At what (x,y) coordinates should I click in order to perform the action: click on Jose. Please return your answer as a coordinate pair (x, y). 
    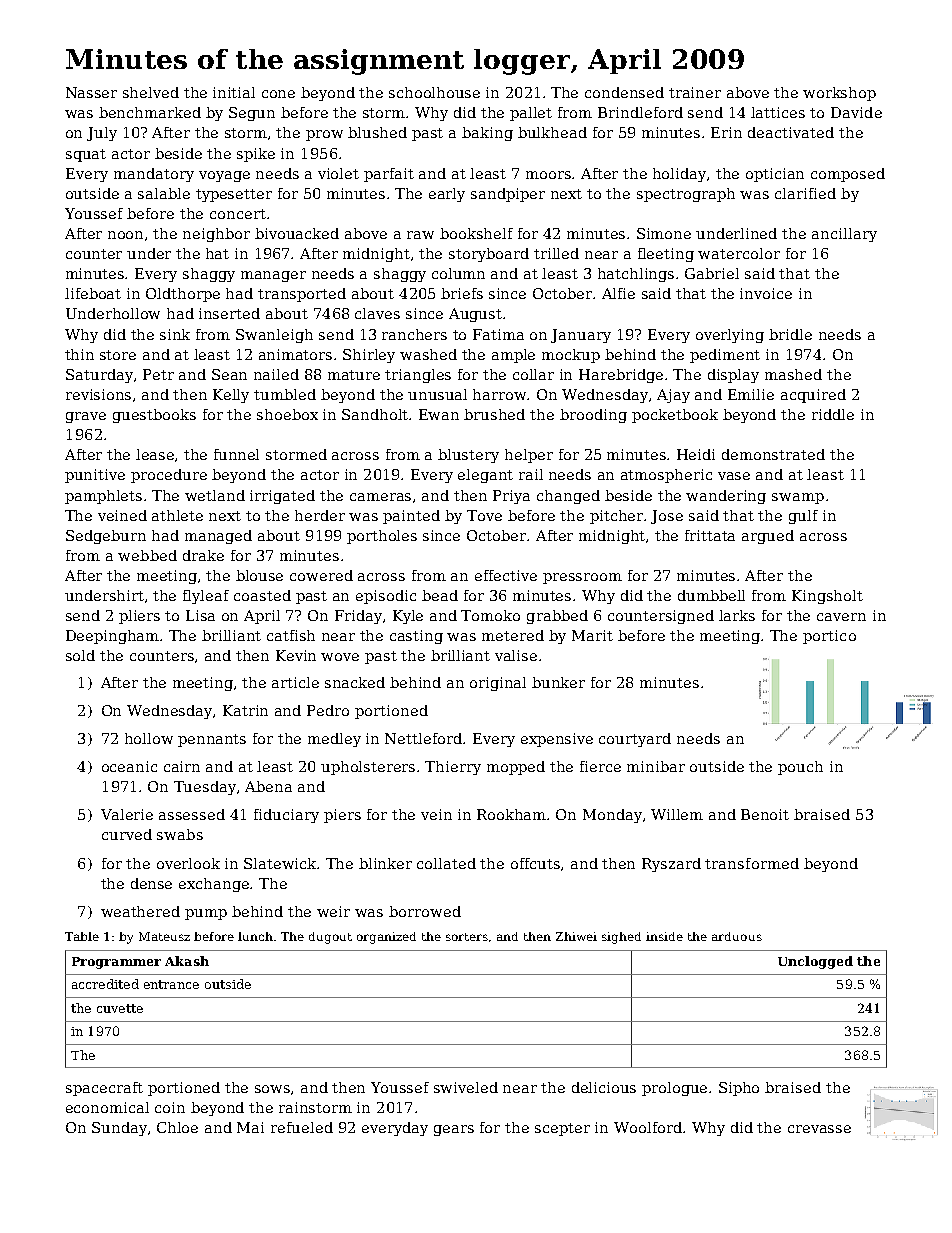
    Looking at the image, I should click on (667, 517).
